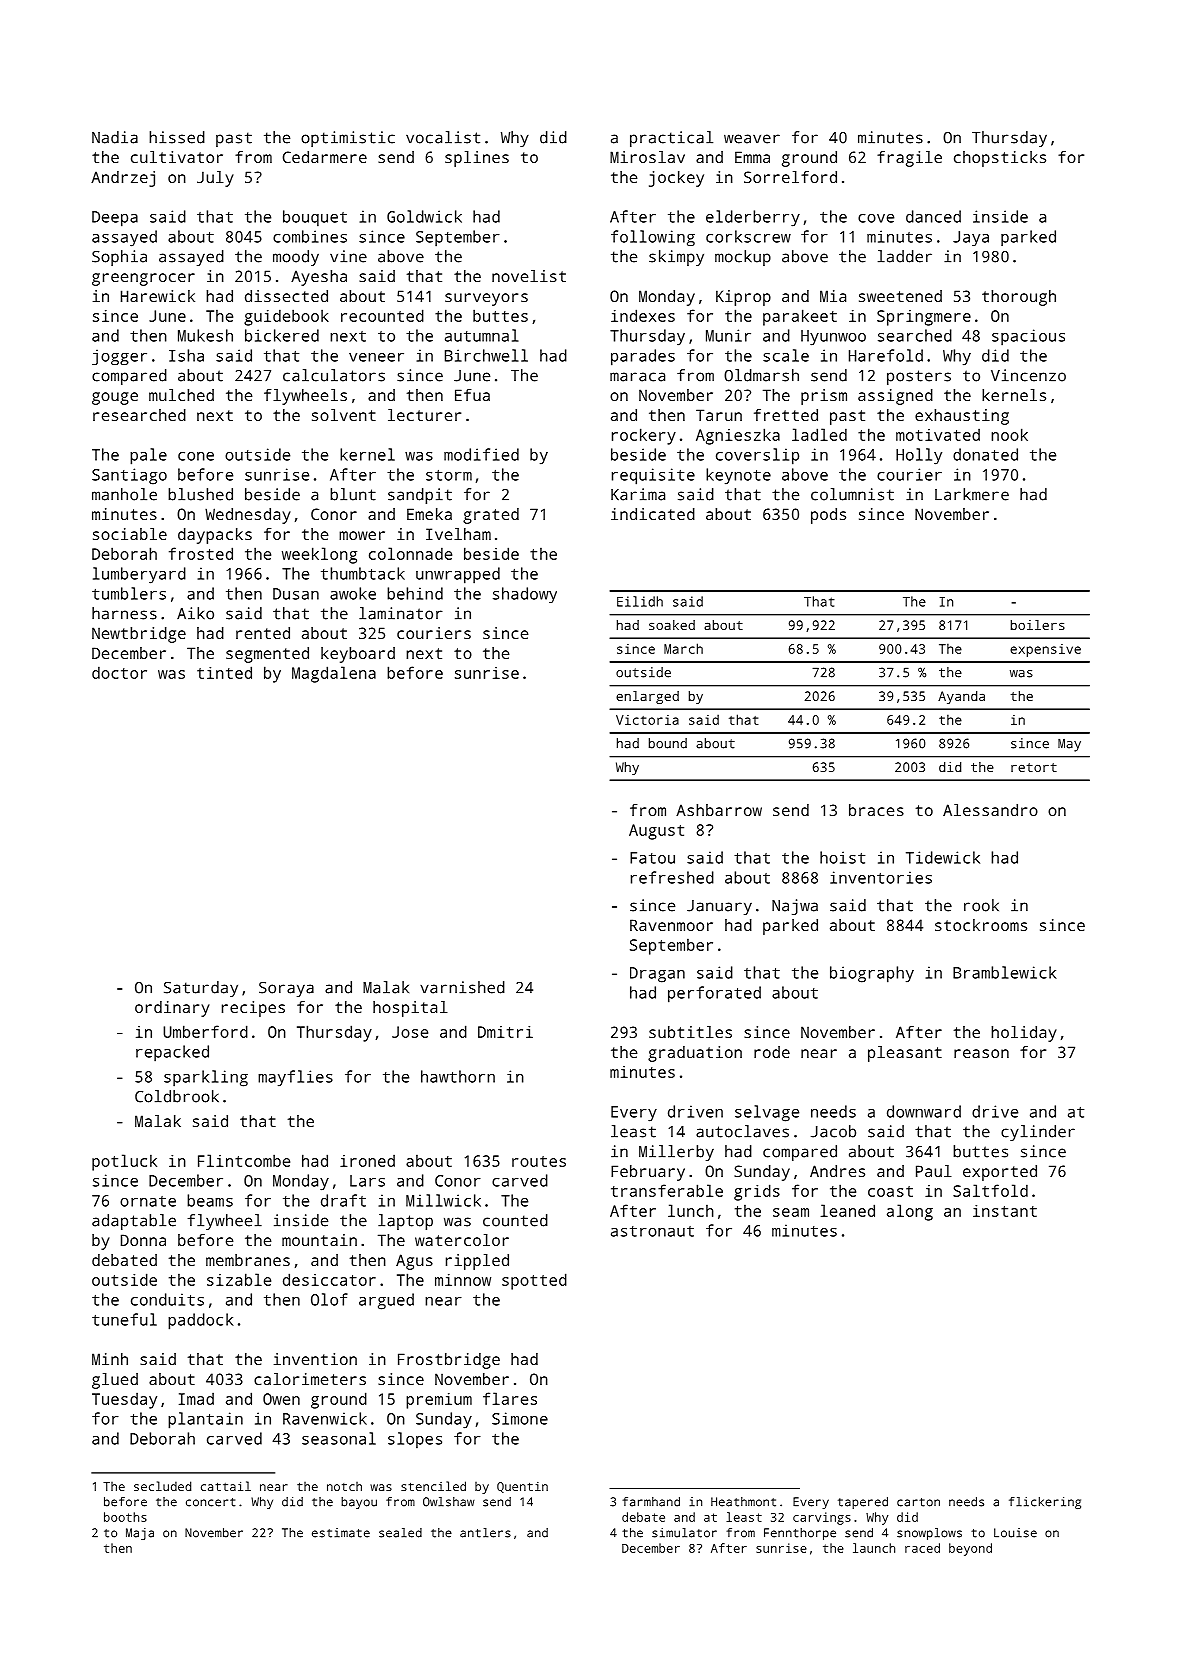  What do you see at coordinates (676, 179) in the screenshot?
I see `jockey` at bounding box center [676, 179].
